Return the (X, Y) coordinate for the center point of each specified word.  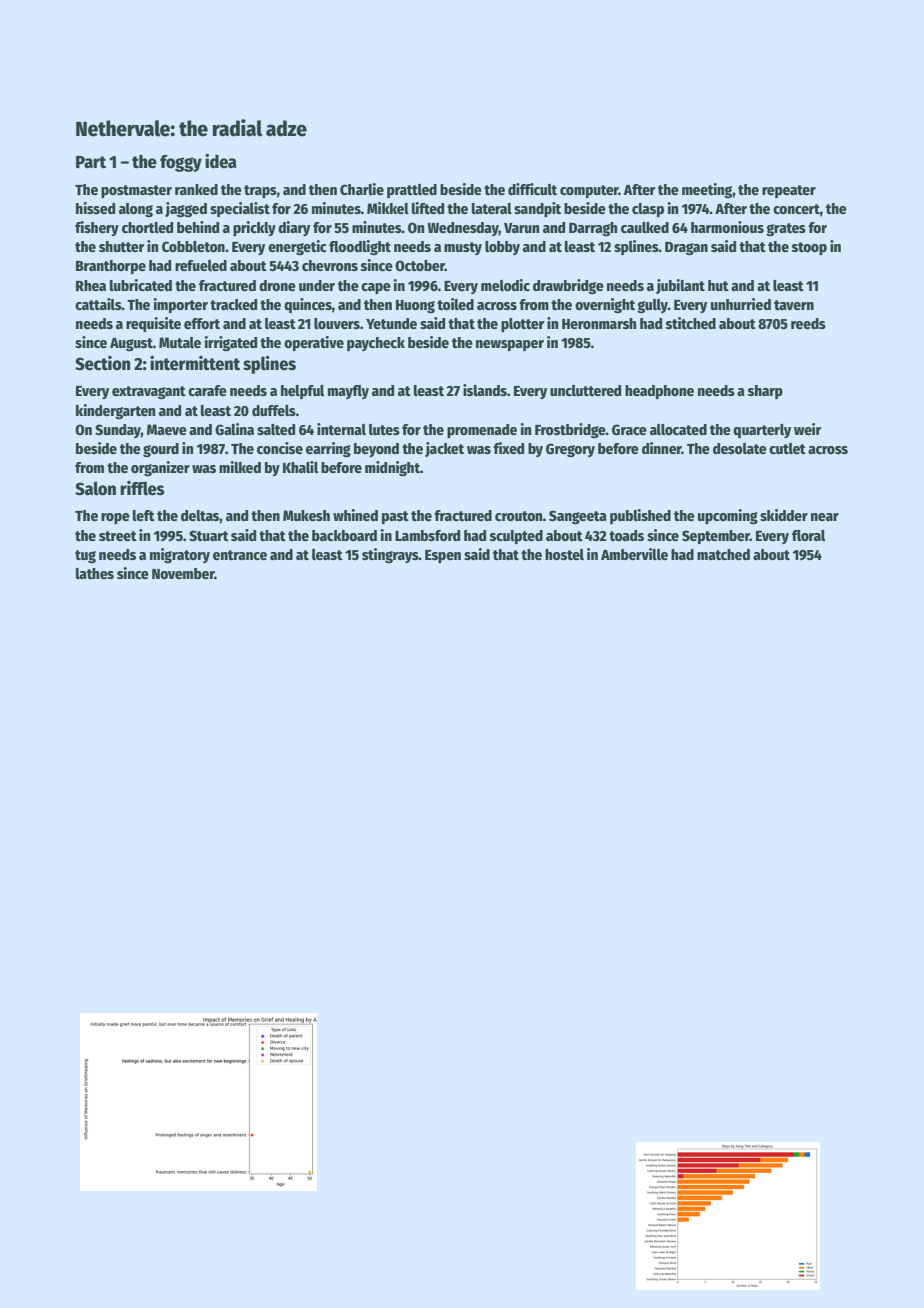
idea (221, 161)
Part (91, 162)
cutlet (787, 448)
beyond (376, 450)
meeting (707, 190)
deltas (200, 515)
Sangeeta (578, 517)
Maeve (167, 429)
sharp (765, 392)
